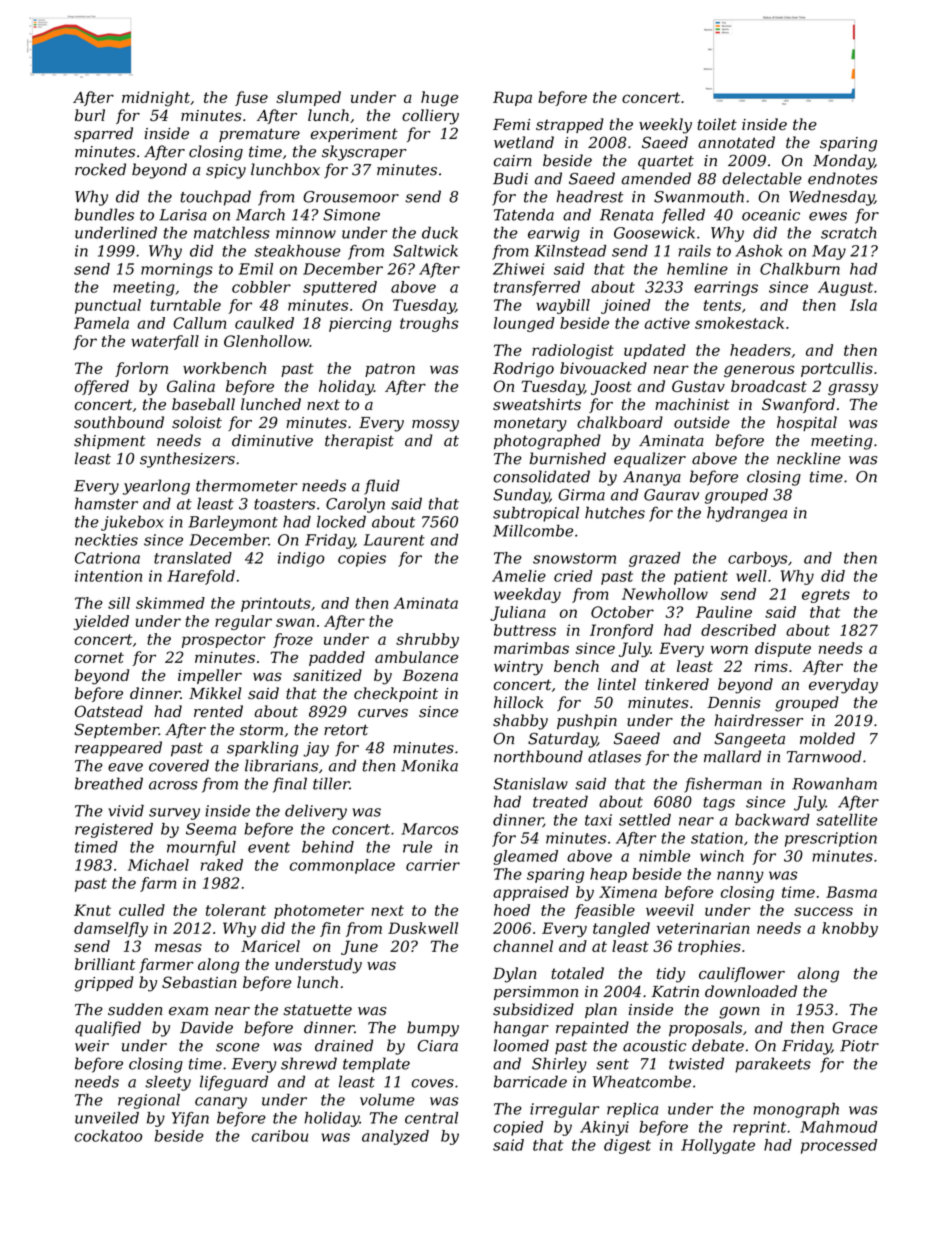 The height and width of the screenshot is (1233, 952). I want to click on sparred, so click(103, 134).
